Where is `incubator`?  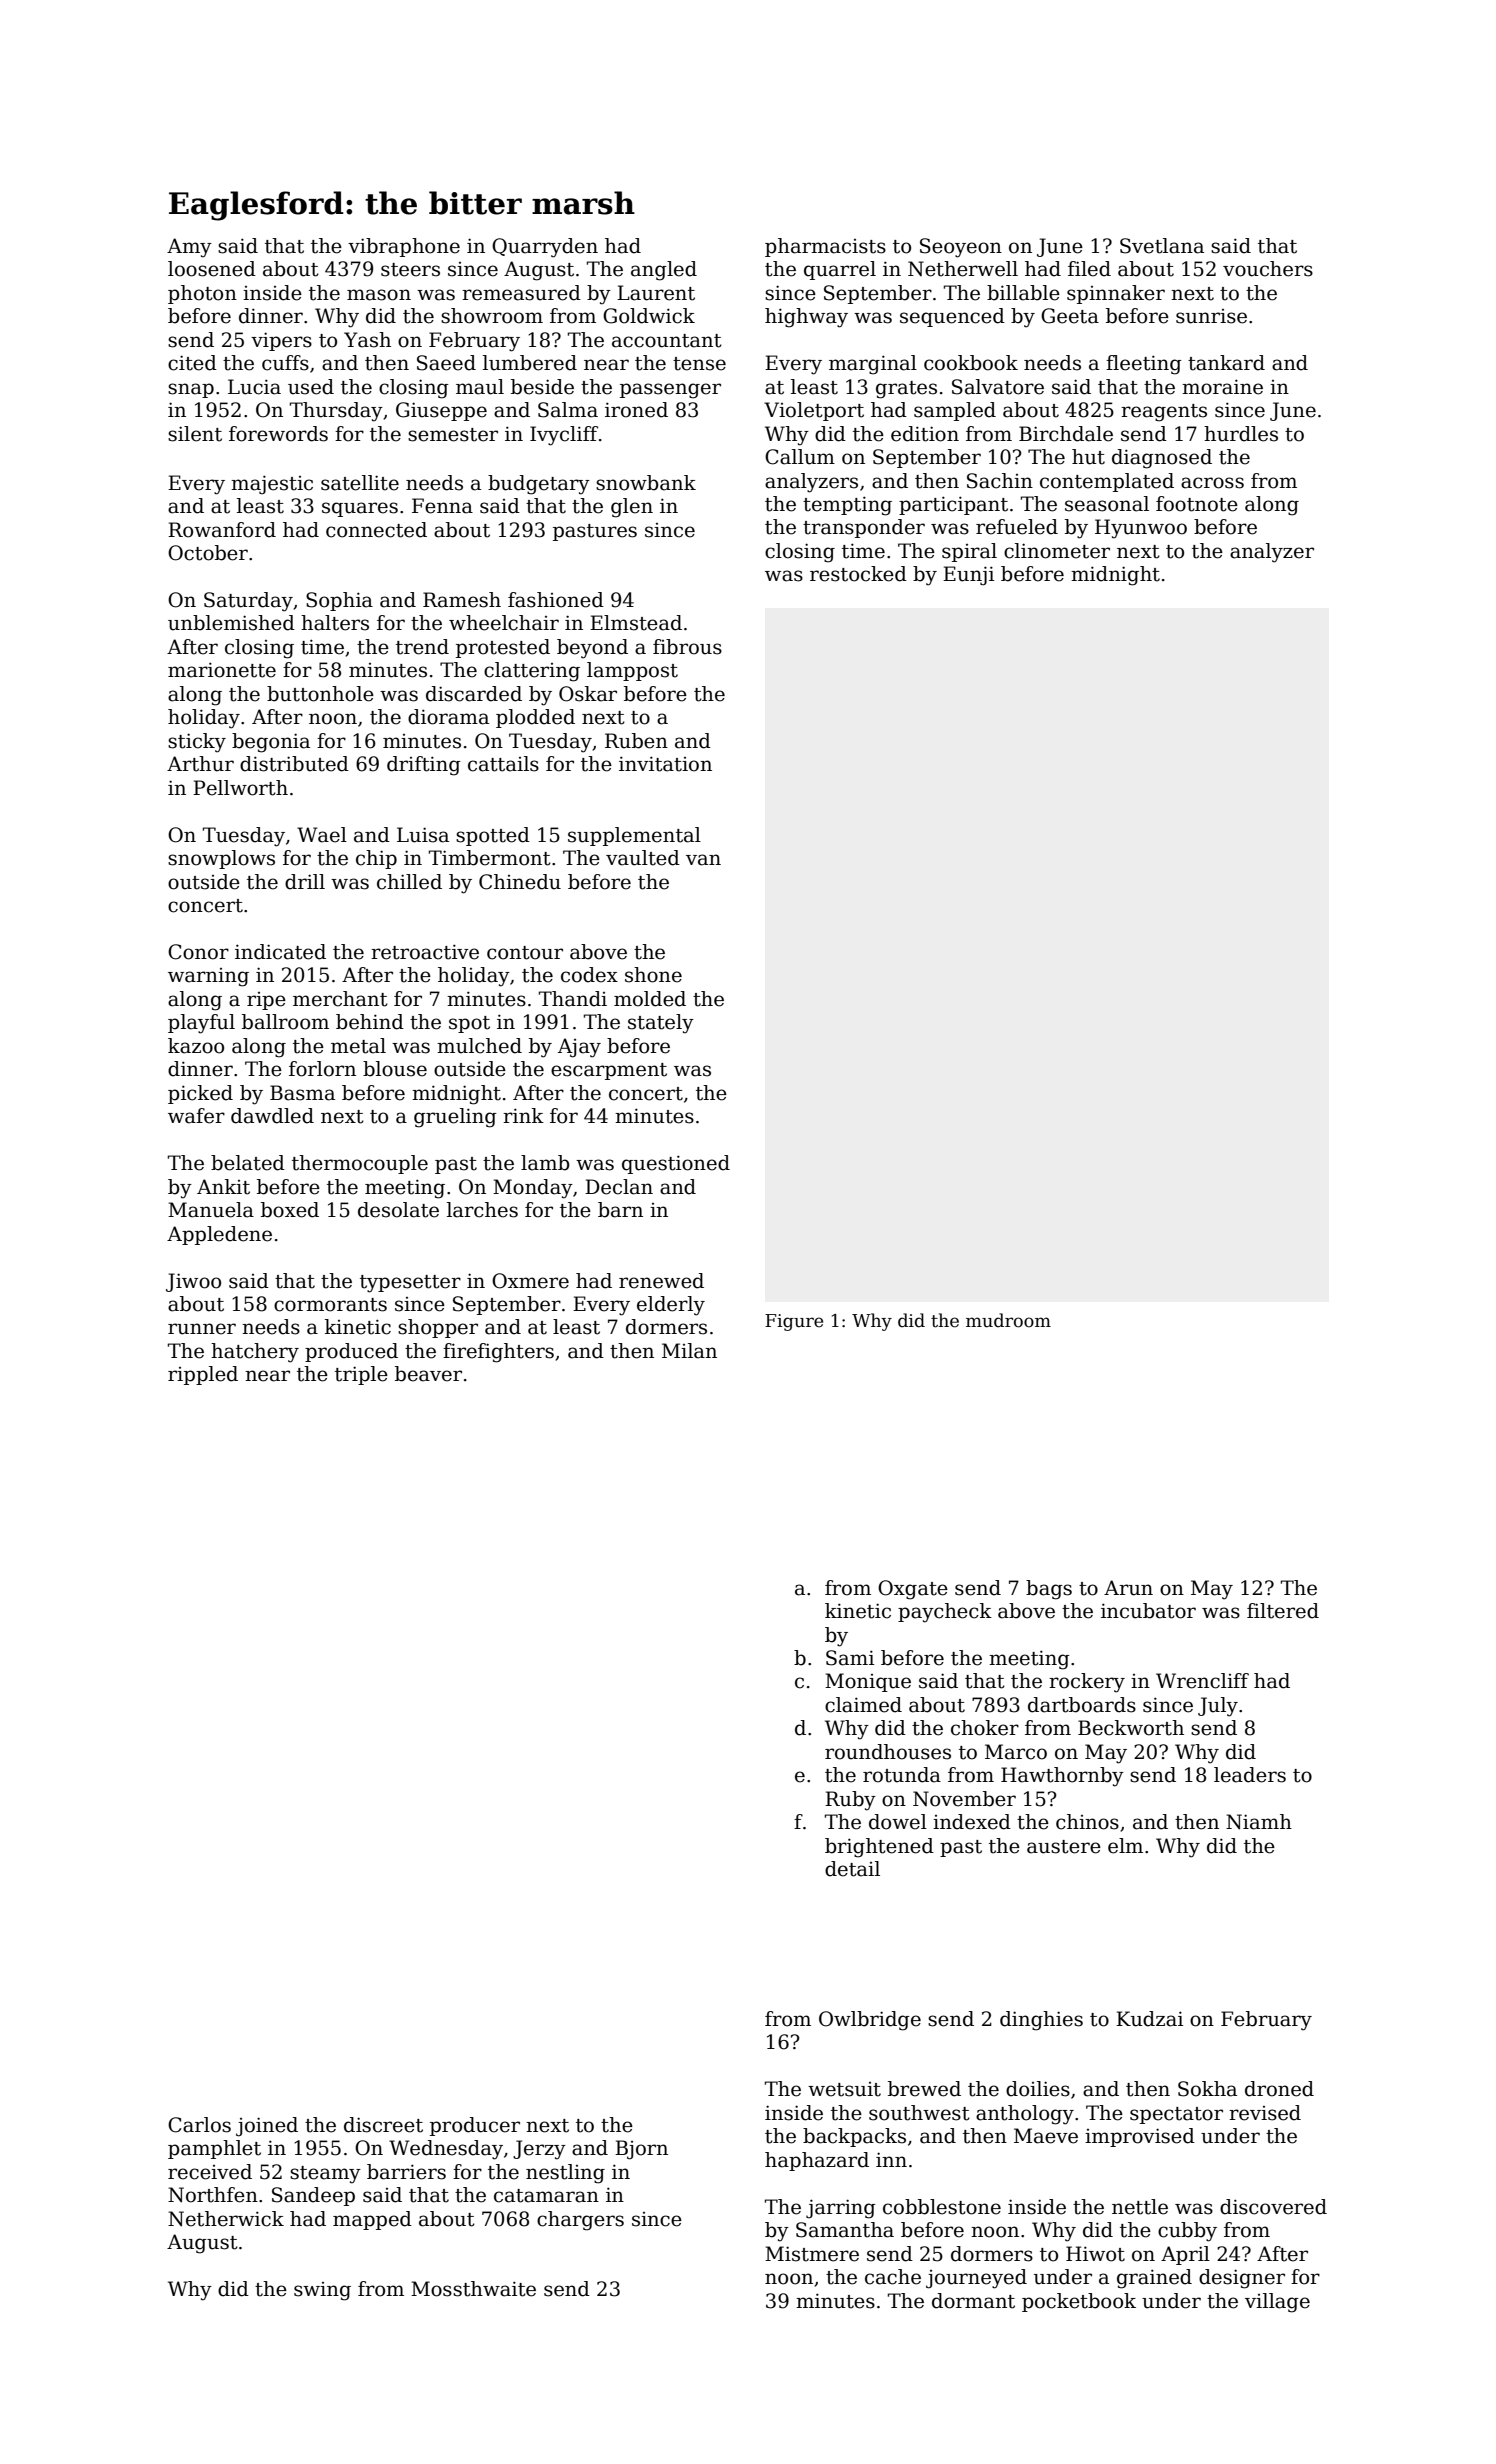
incubator is located at coordinates (1148, 1611).
